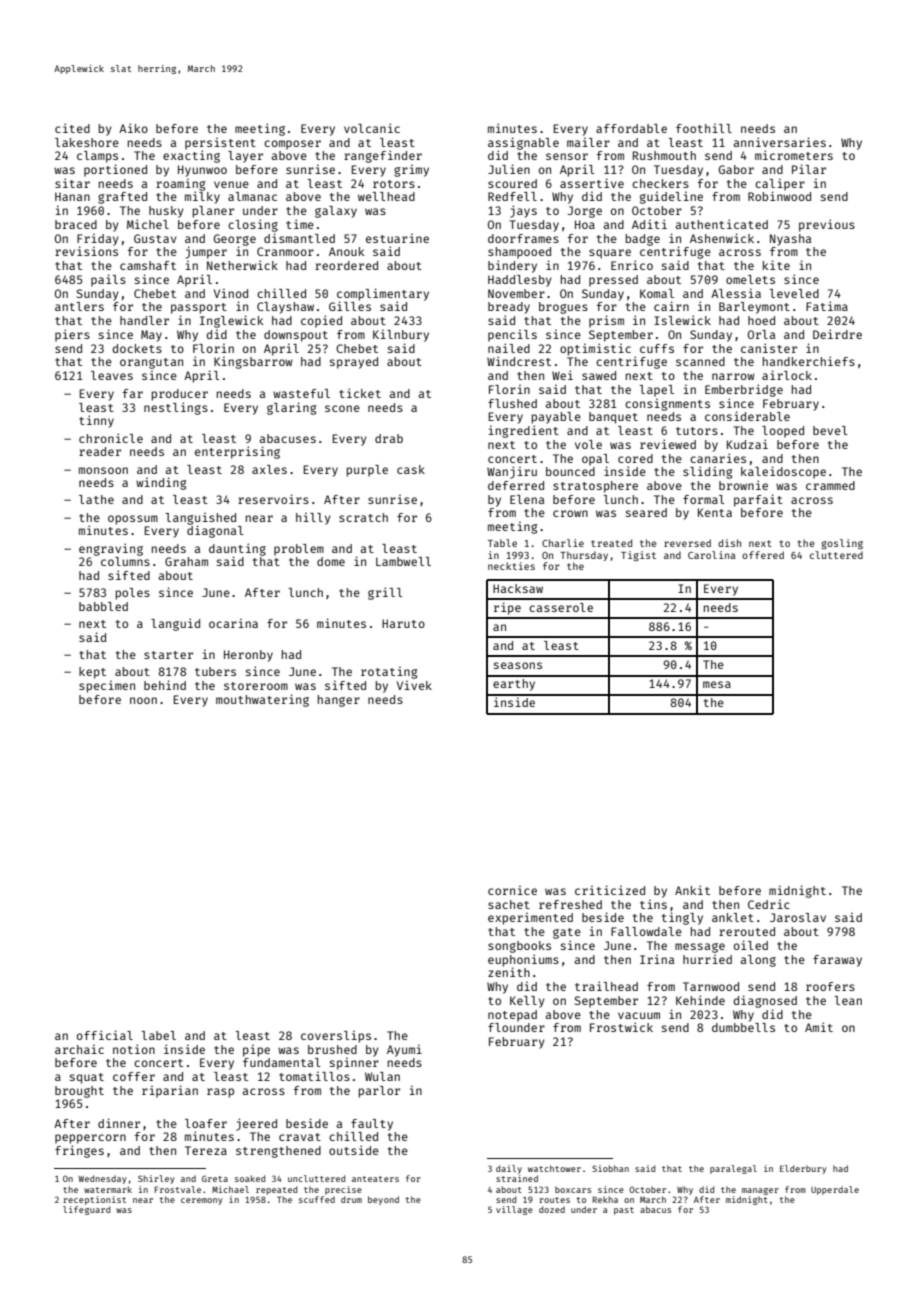  I want to click on repeated, so click(276, 1190).
